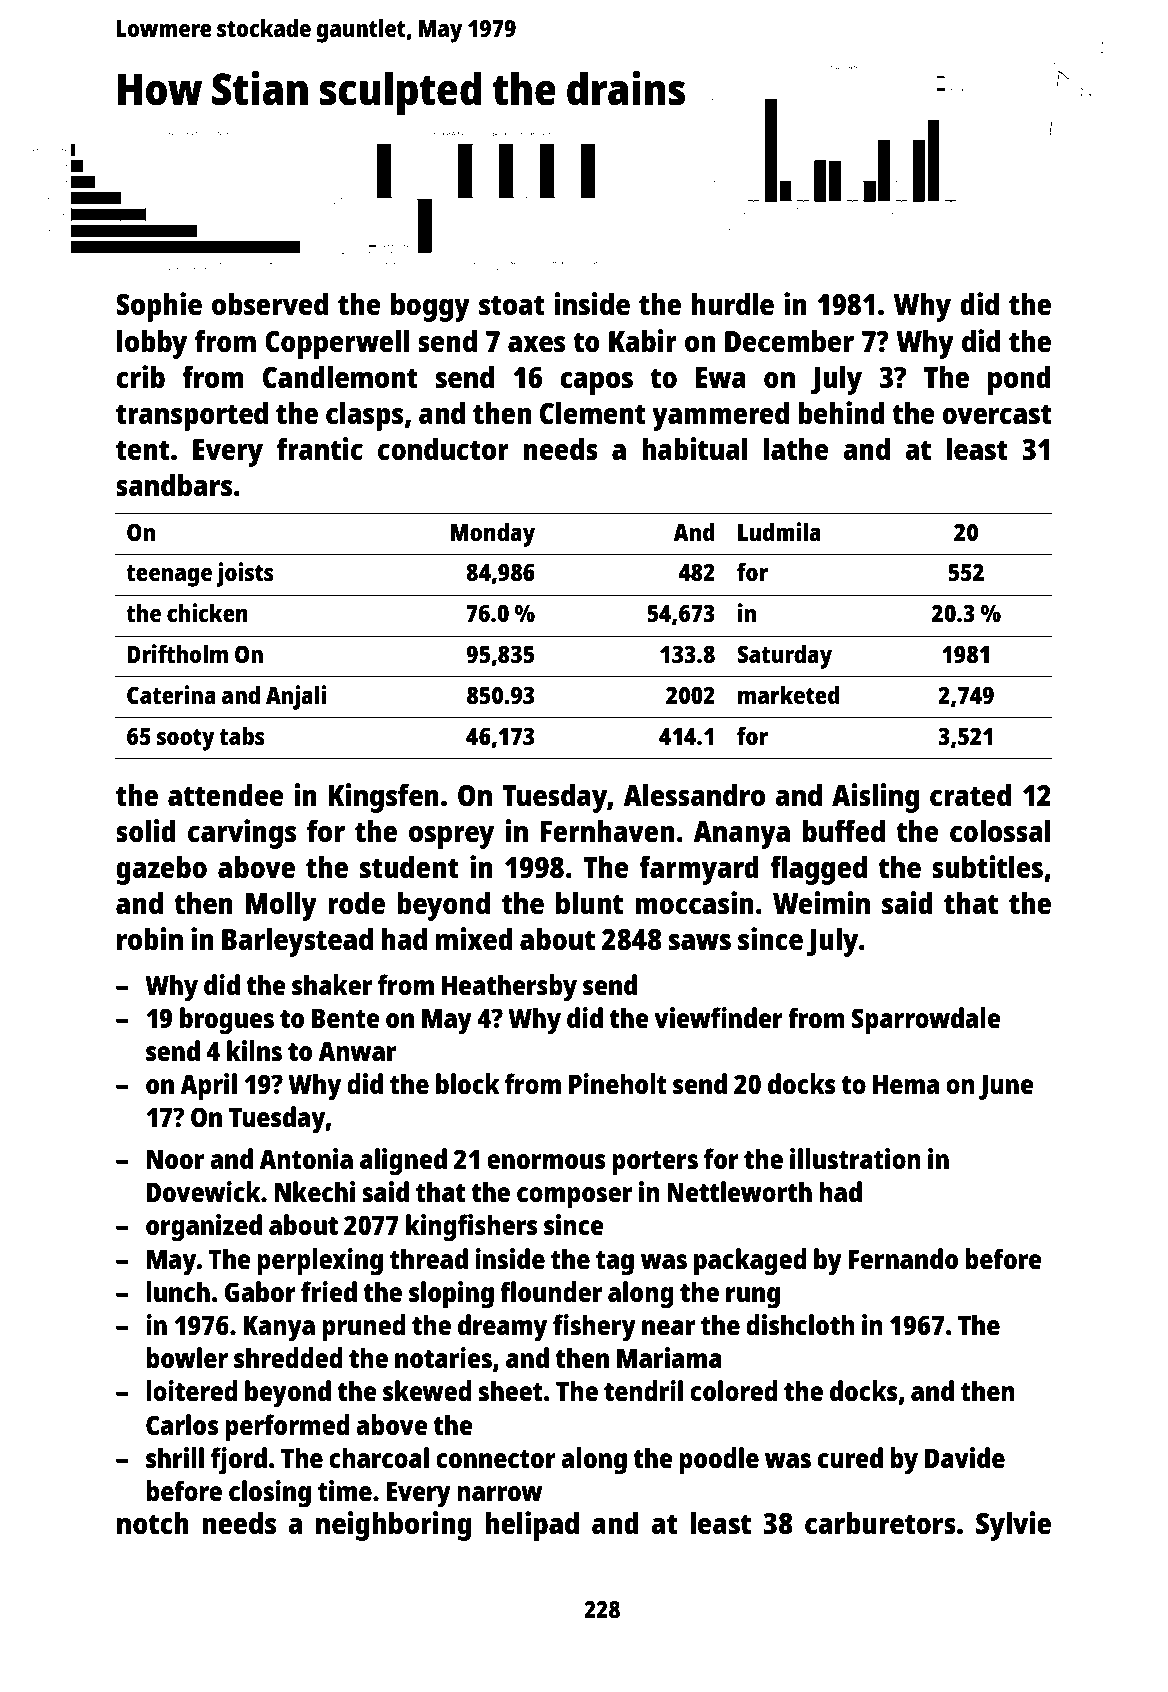  I want to click on colored, so click(734, 1390).
